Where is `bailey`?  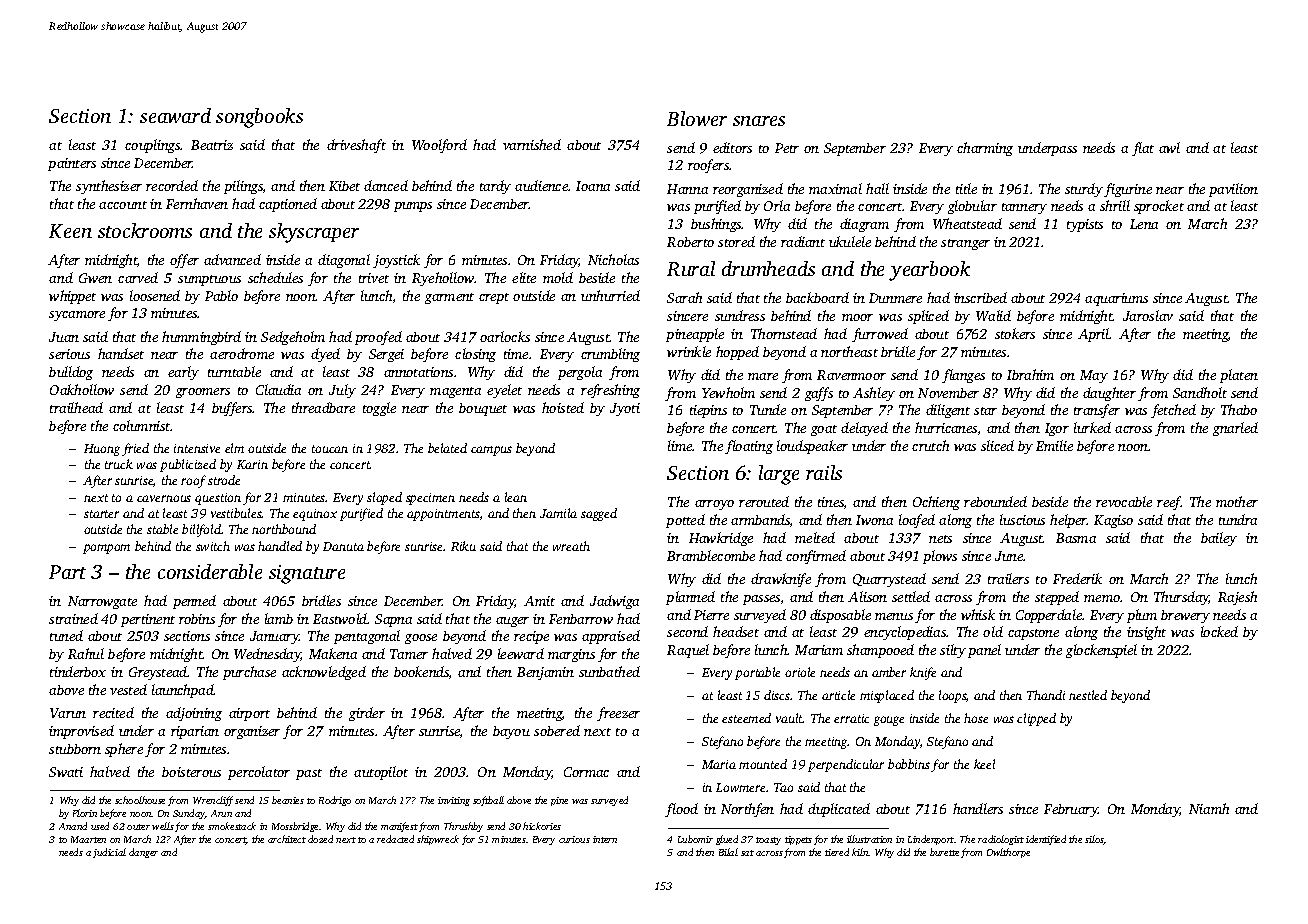
bailey is located at coordinates (1219, 539).
